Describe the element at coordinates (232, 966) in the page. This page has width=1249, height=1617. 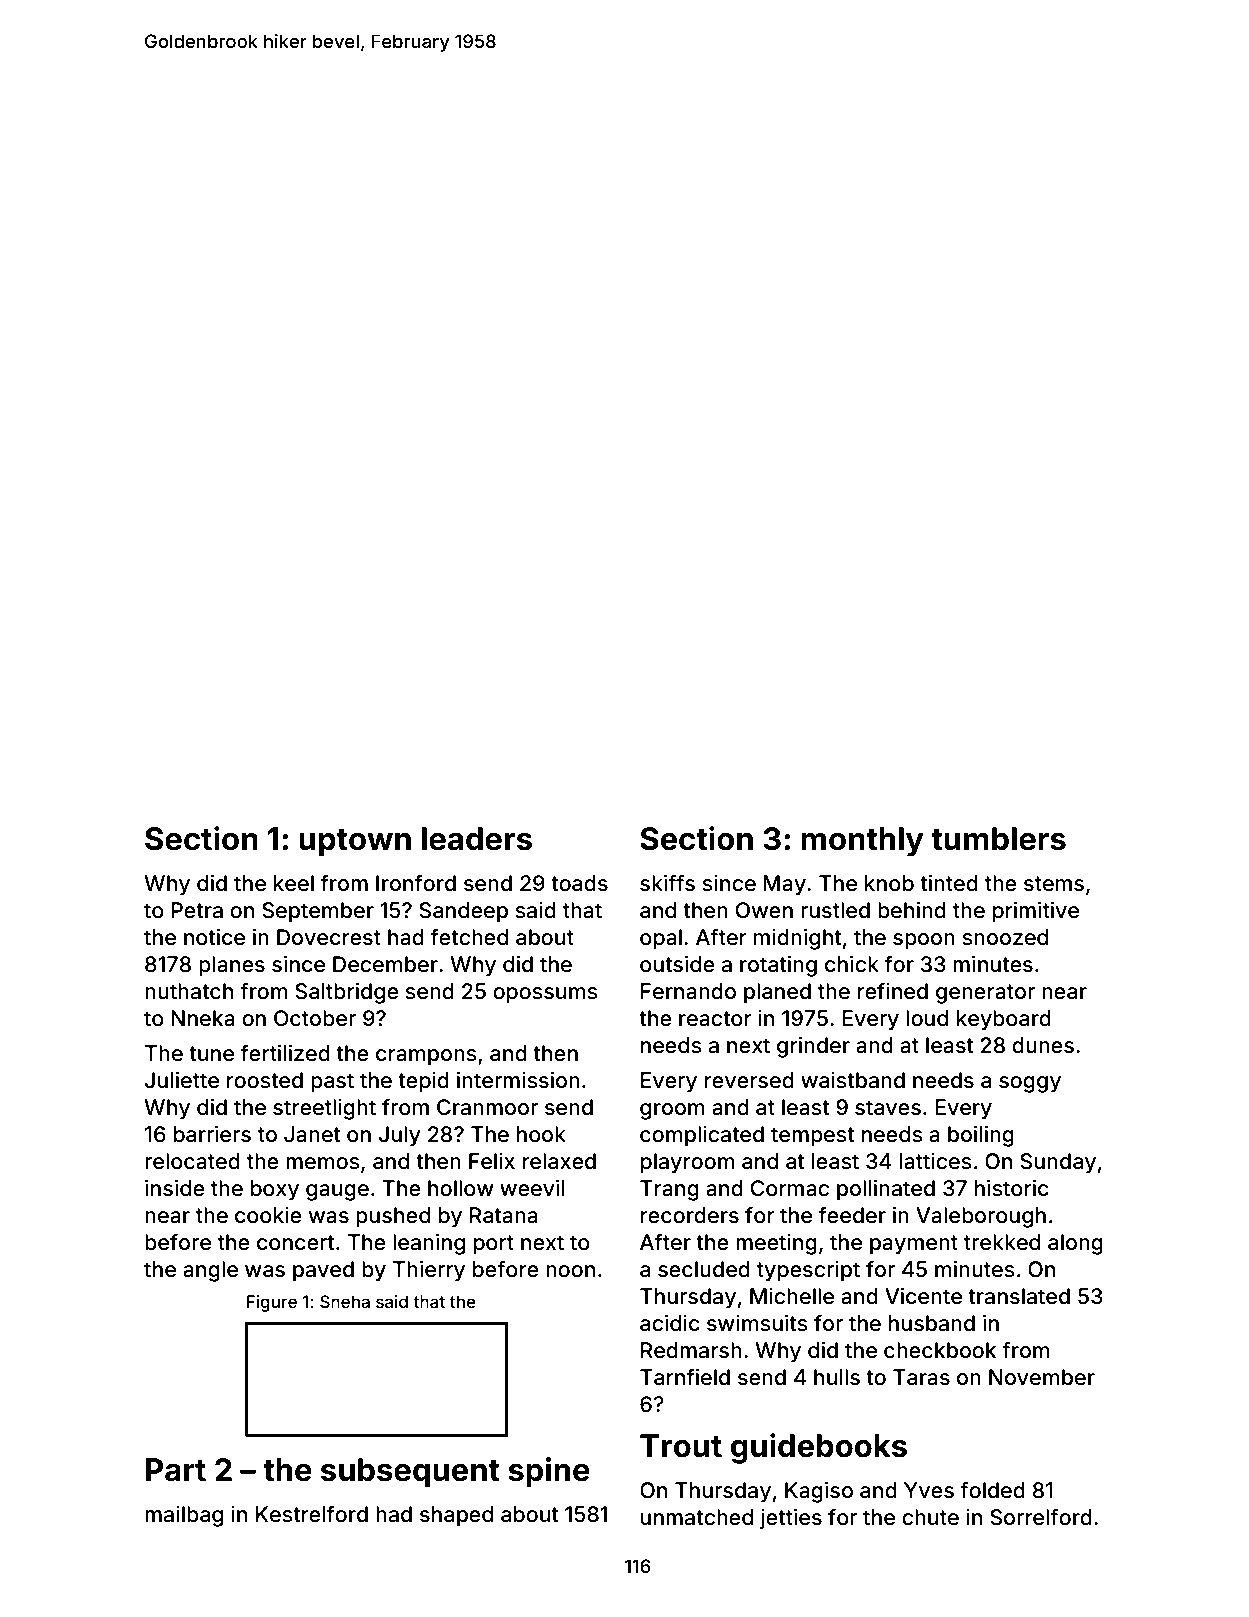
I see `planes` at that location.
